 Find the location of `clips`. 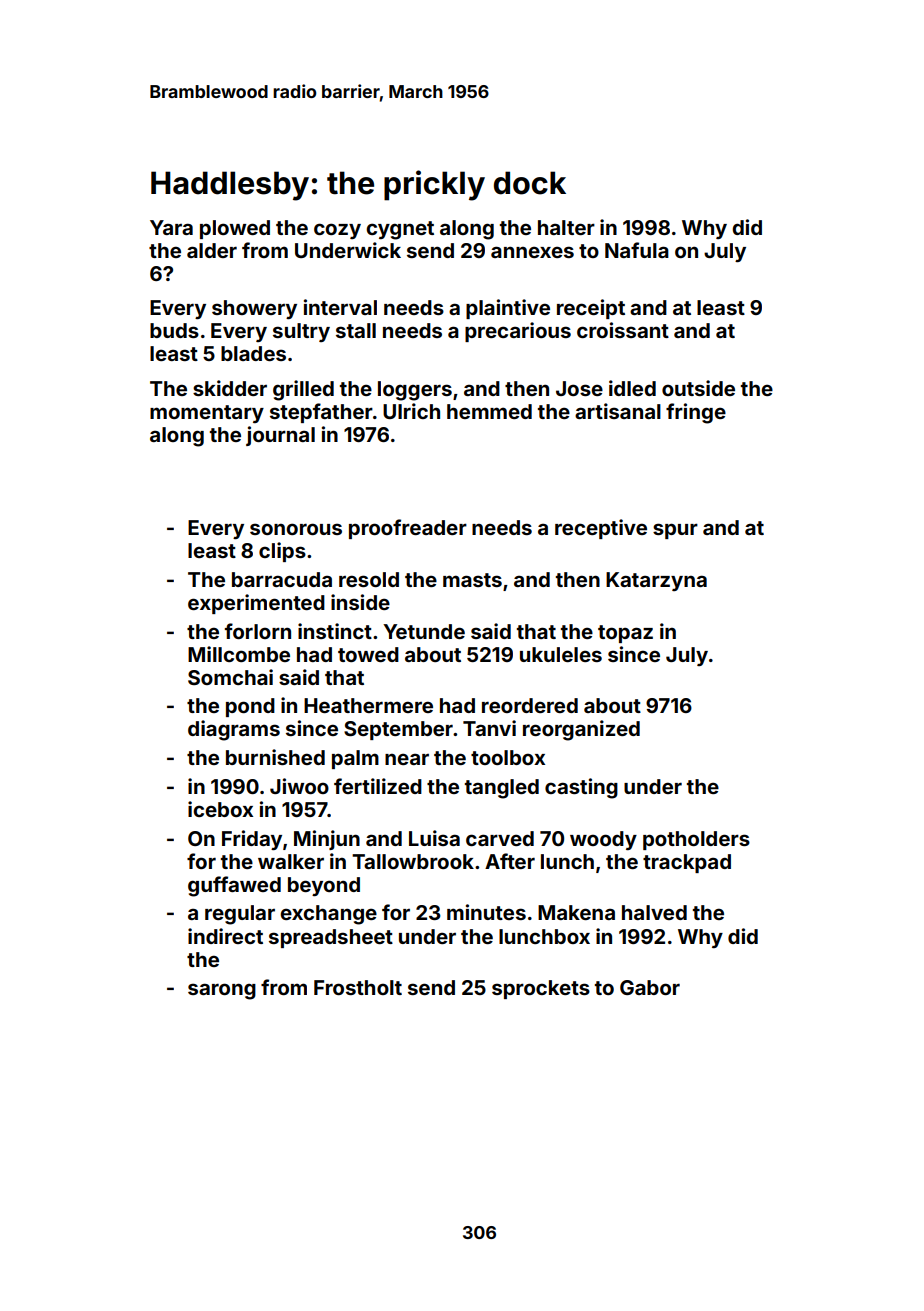

clips is located at coordinates (282, 552).
